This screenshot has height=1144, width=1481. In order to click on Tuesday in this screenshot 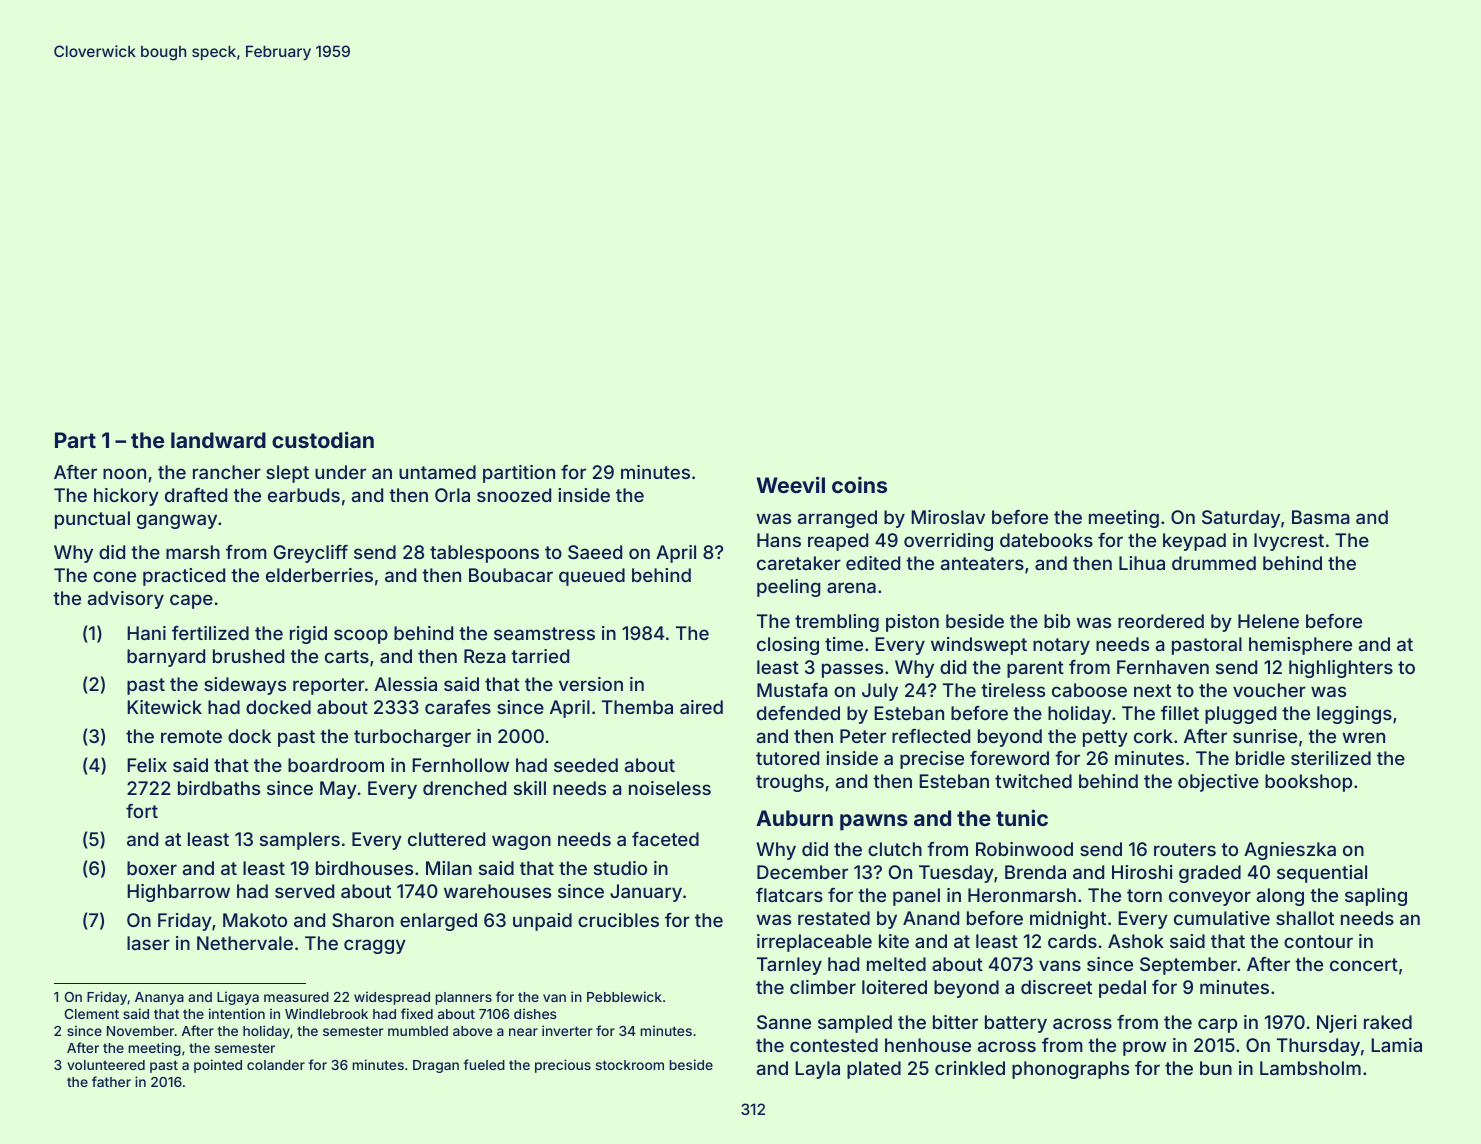, I will do `click(956, 874)`.
